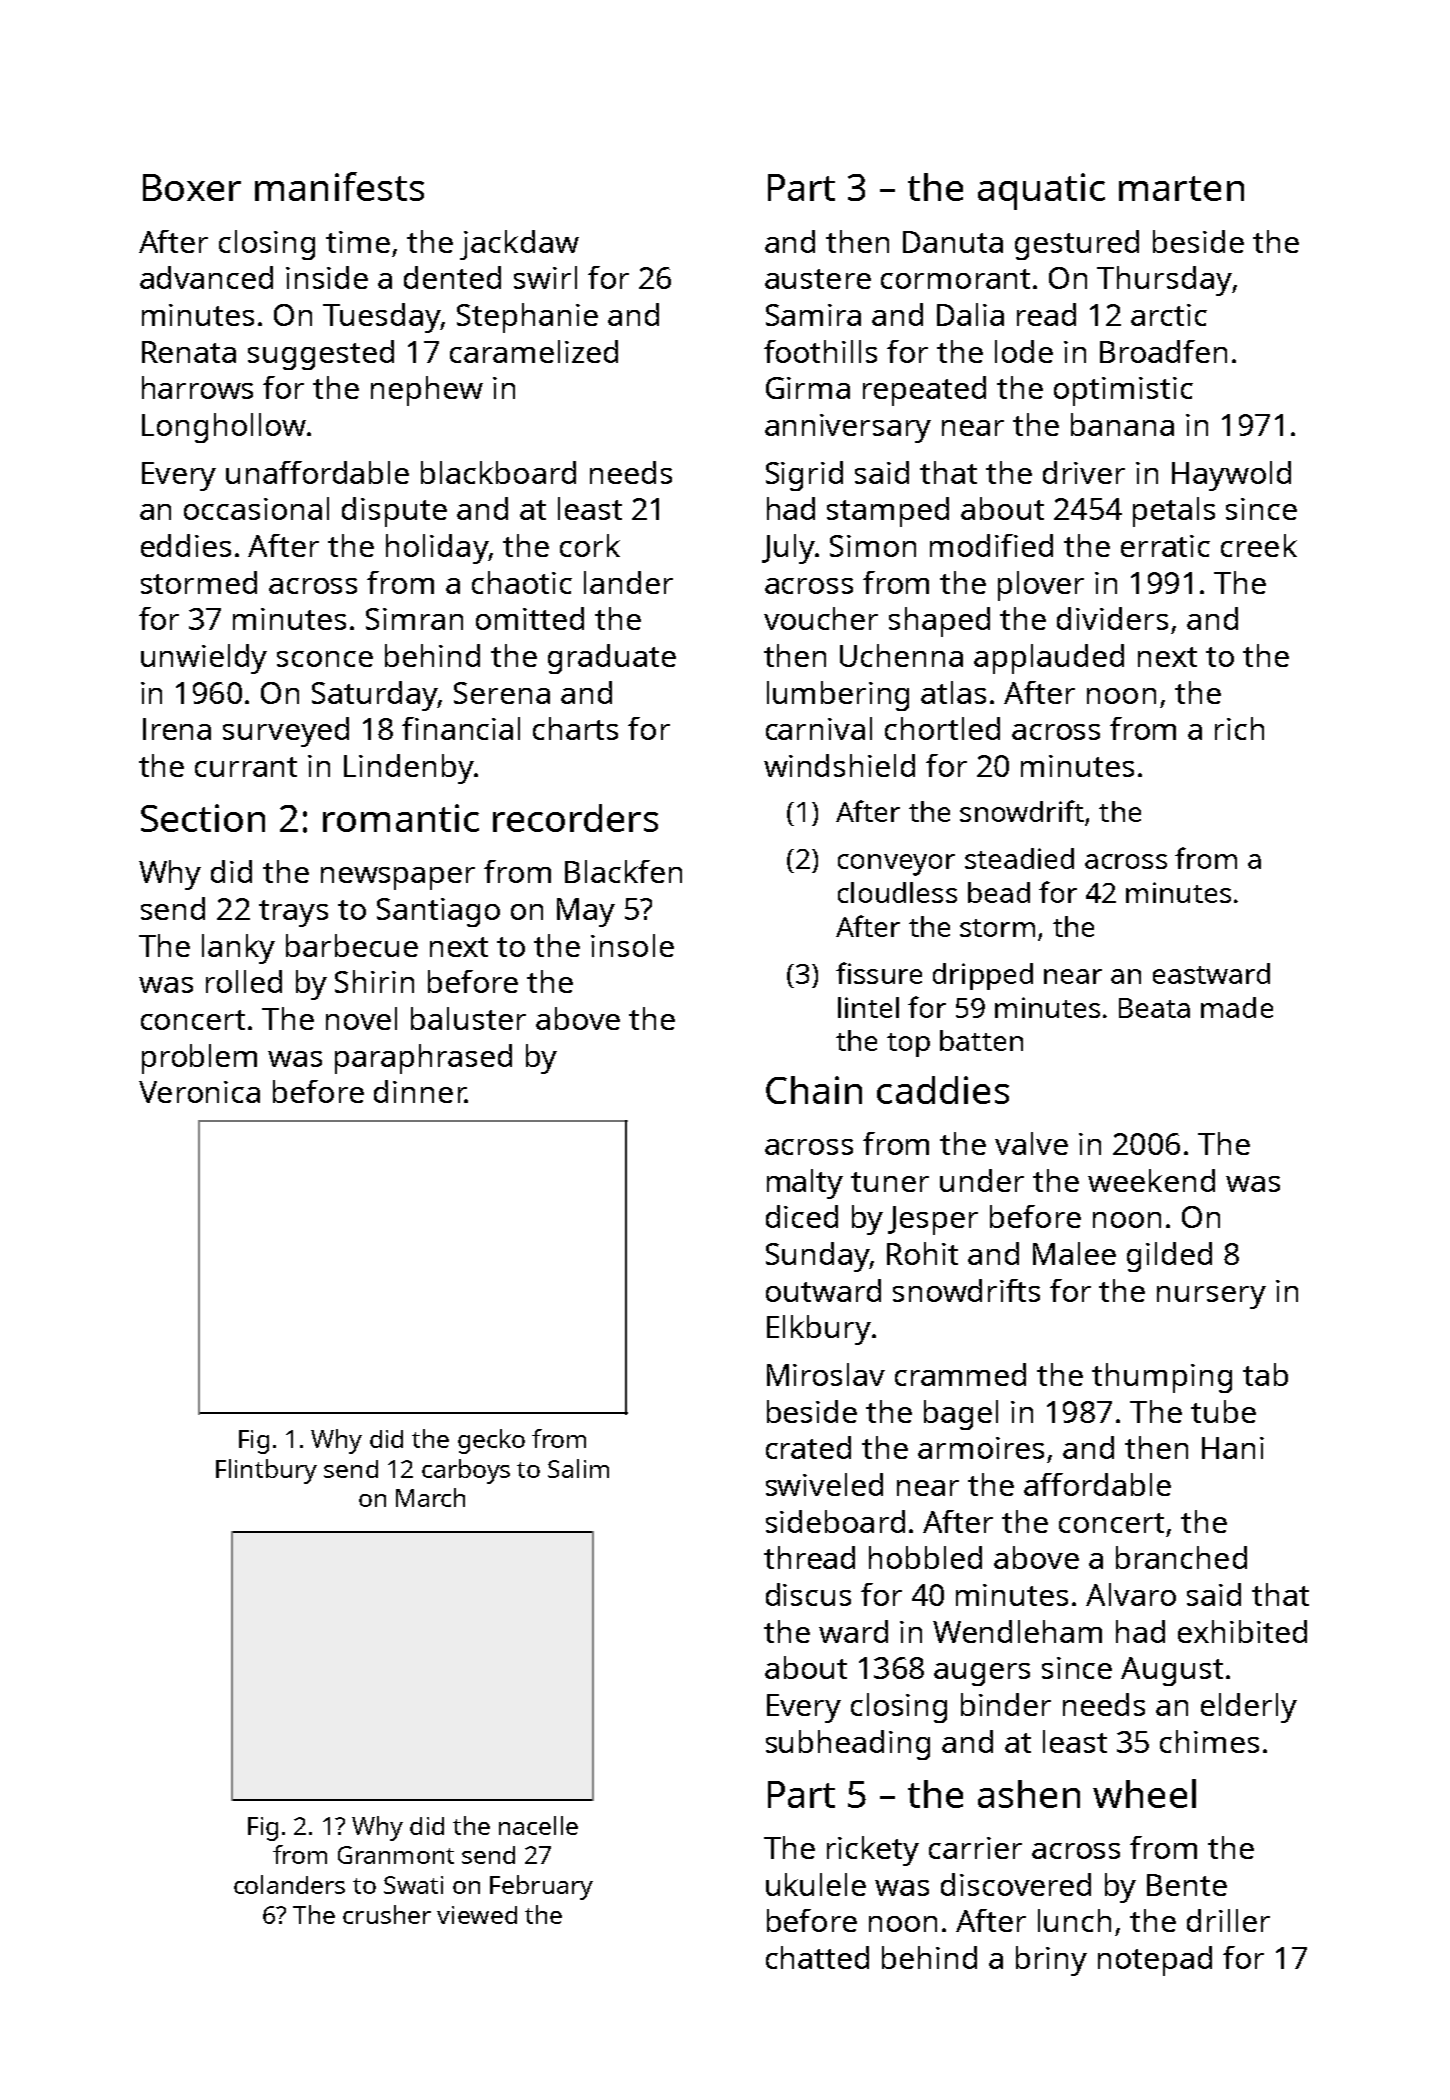  I want to click on eddies, so click(186, 545).
